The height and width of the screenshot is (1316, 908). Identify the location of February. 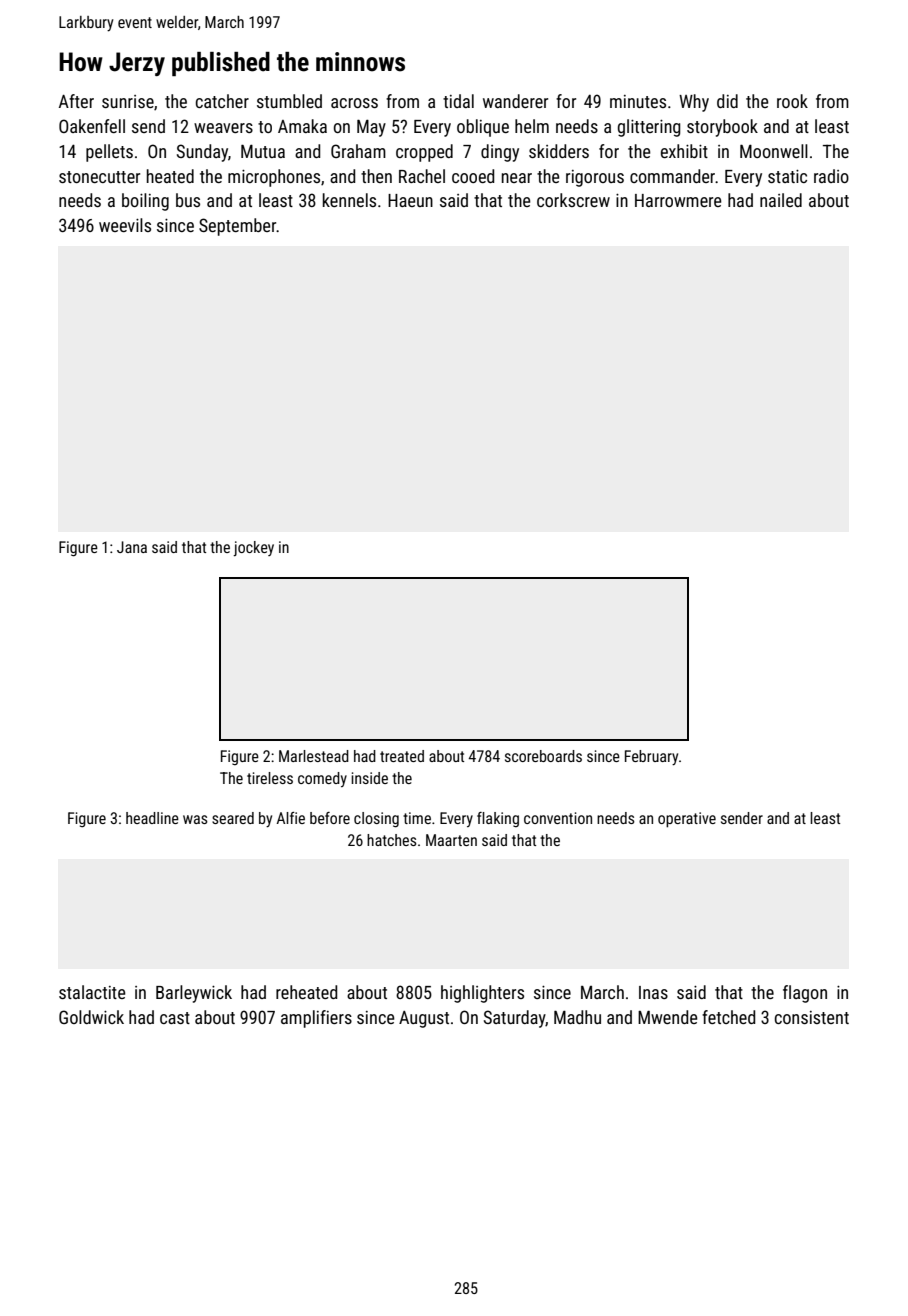
(651, 757).
